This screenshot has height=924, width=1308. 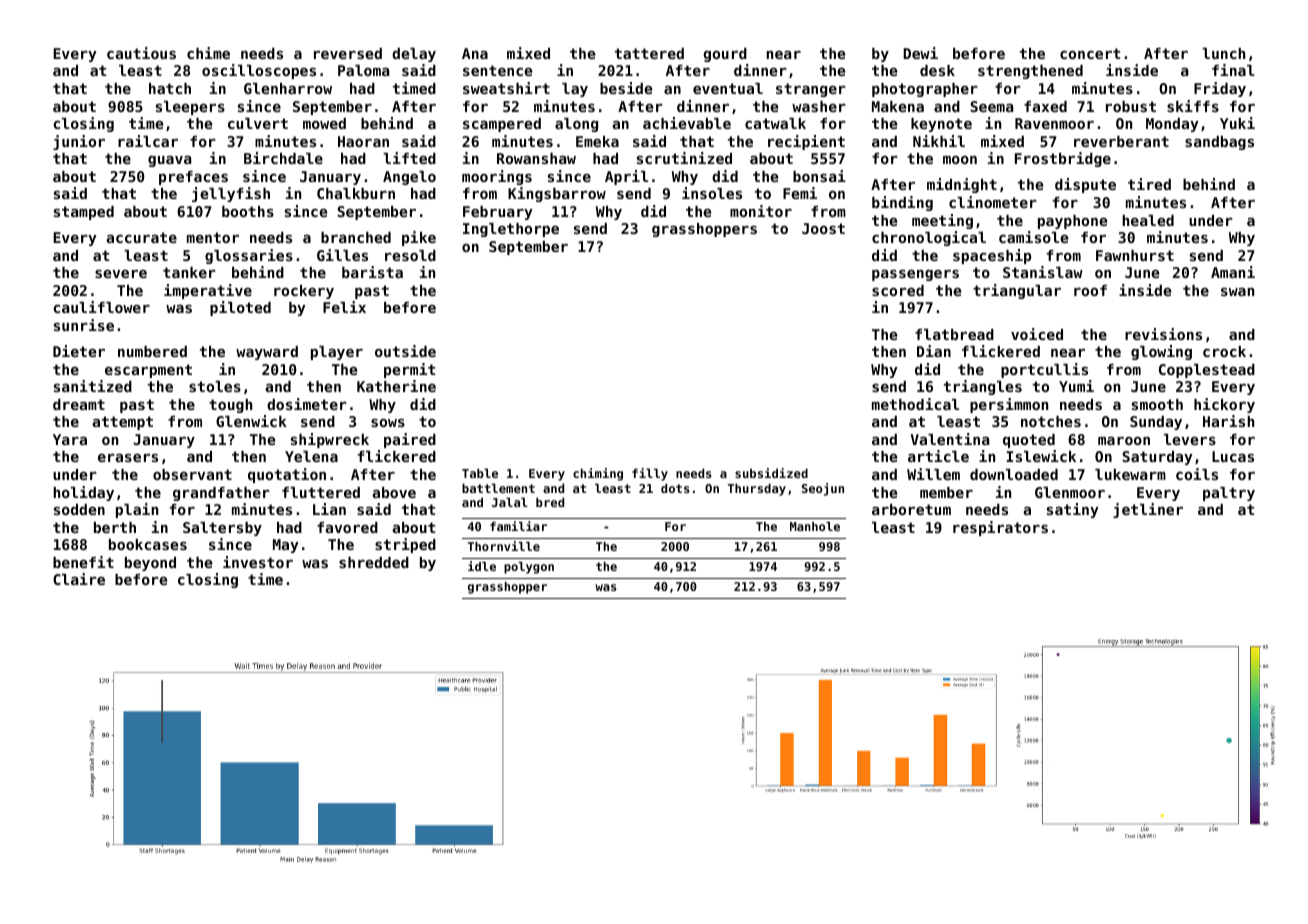 I want to click on concert, so click(x=1090, y=53).
